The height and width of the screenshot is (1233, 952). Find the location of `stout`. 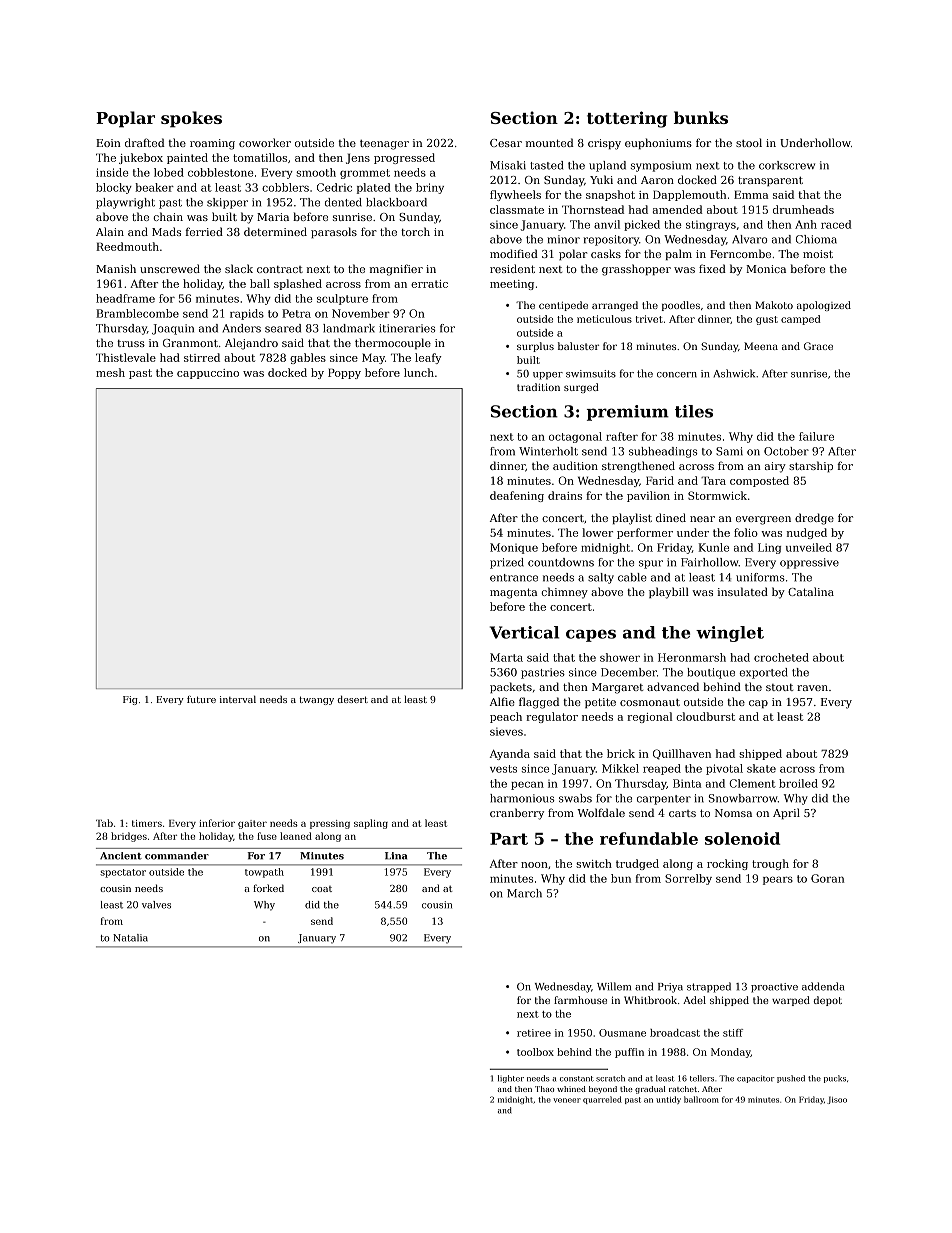

stout is located at coordinates (779, 687).
